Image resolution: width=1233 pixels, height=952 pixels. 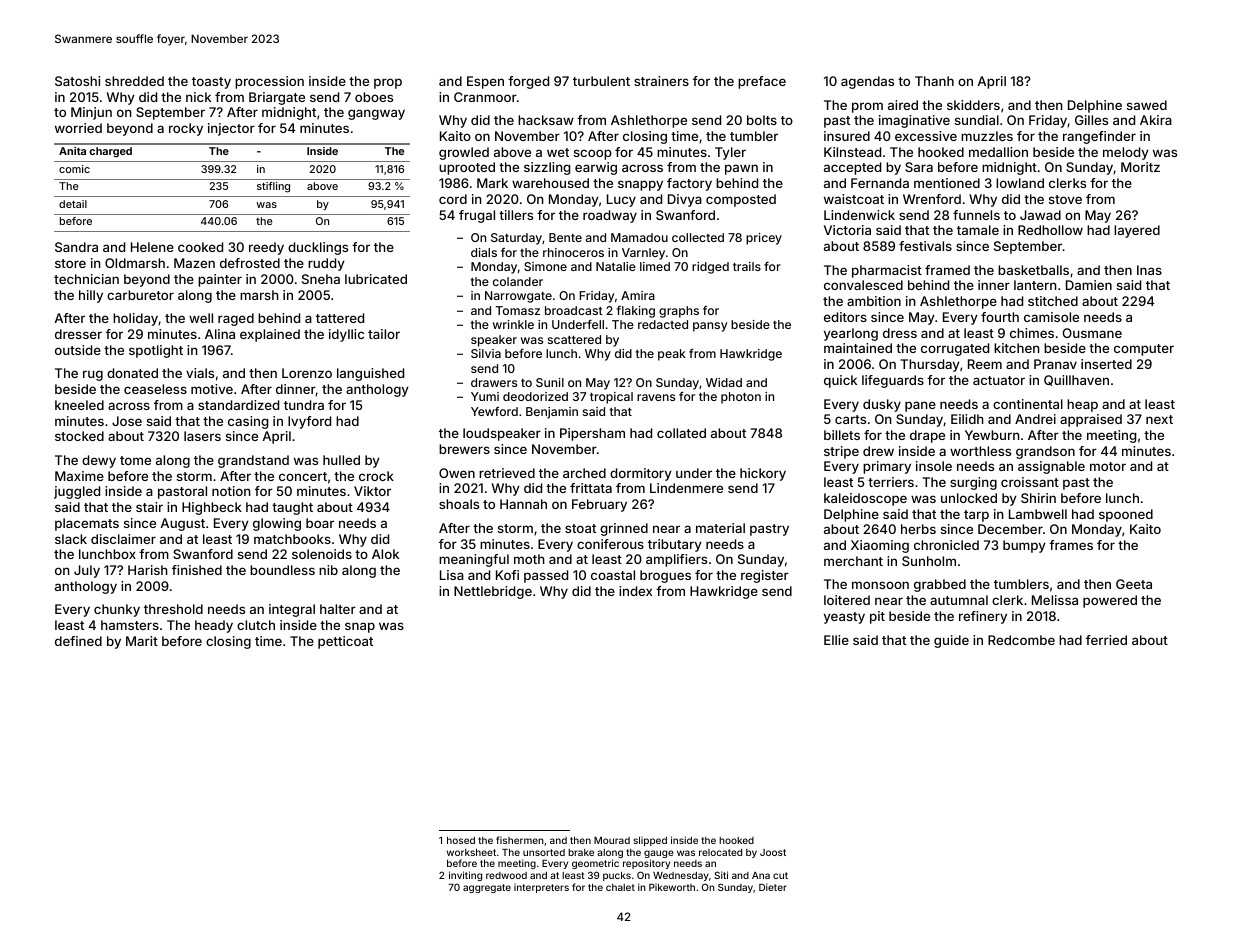 What do you see at coordinates (464, 449) in the page?
I see `brewers` at bounding box center [464, 449].
